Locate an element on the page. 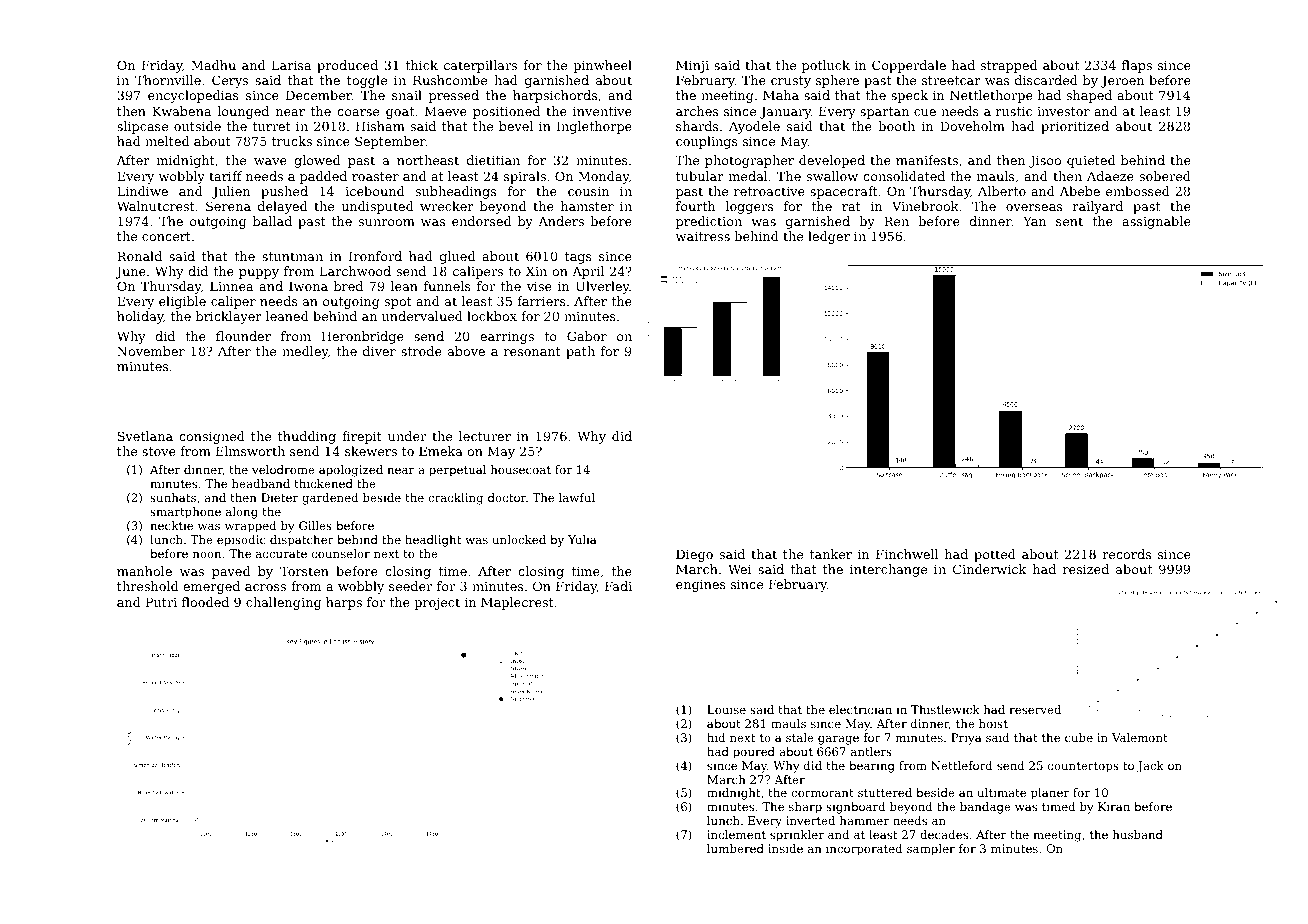  assignable is located at coordinates (1156, 222).
